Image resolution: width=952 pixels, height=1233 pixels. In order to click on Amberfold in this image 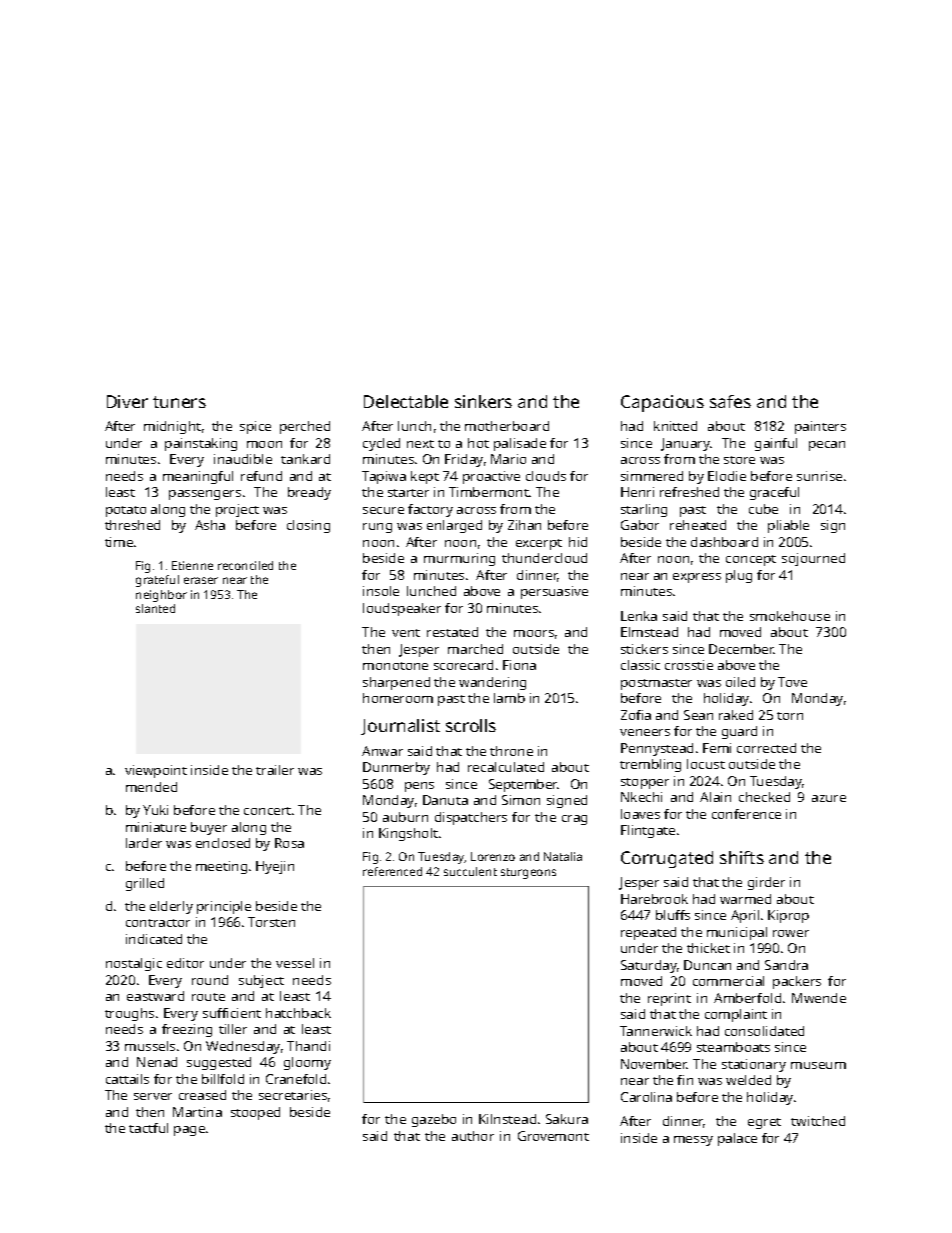, I will do `click(747, 998)`.
